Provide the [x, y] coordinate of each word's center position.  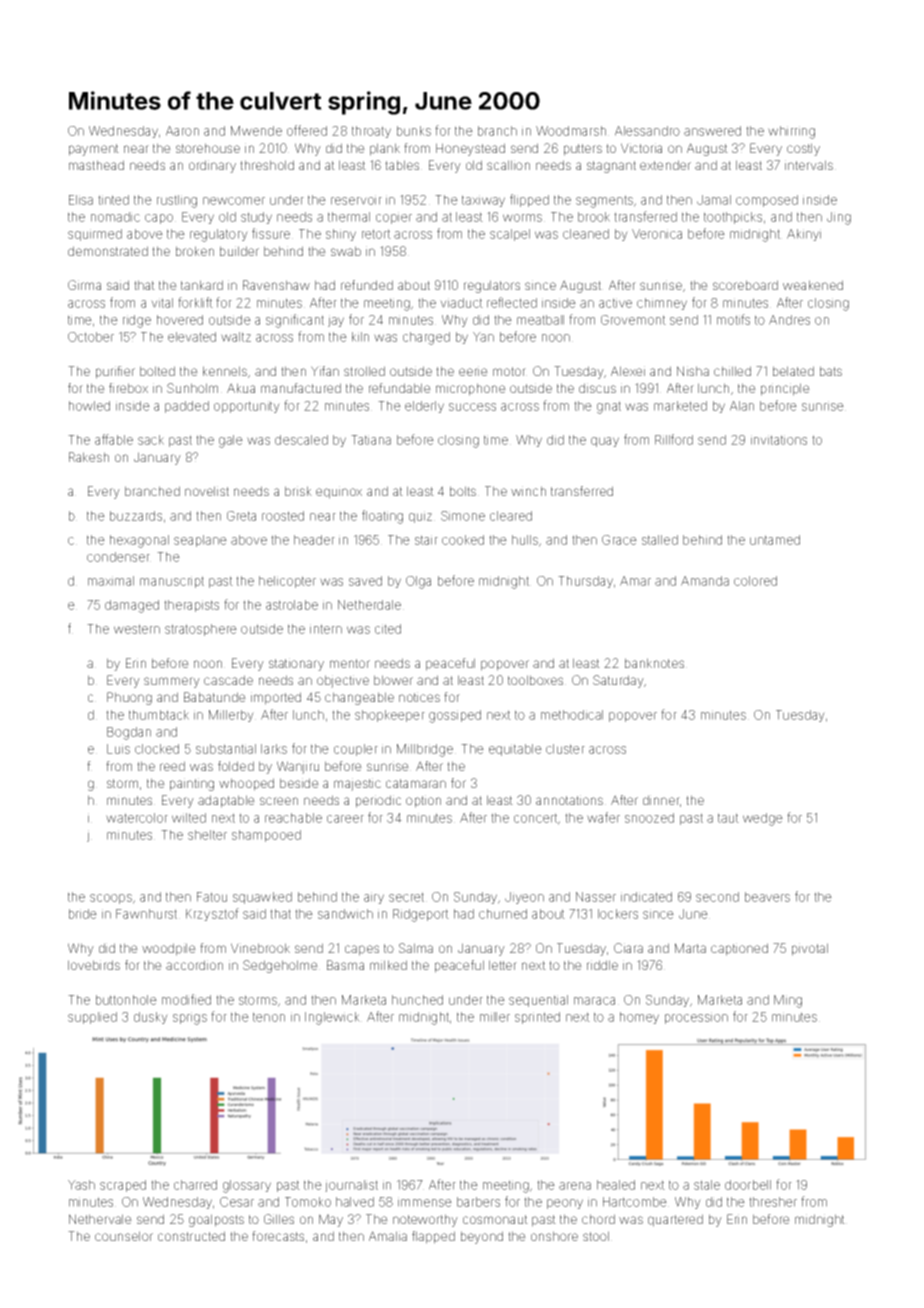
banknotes [654, 663]
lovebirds [94, 965]
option [423, 801]
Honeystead [470, 149]
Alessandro [647, 131]
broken [195, 251]
